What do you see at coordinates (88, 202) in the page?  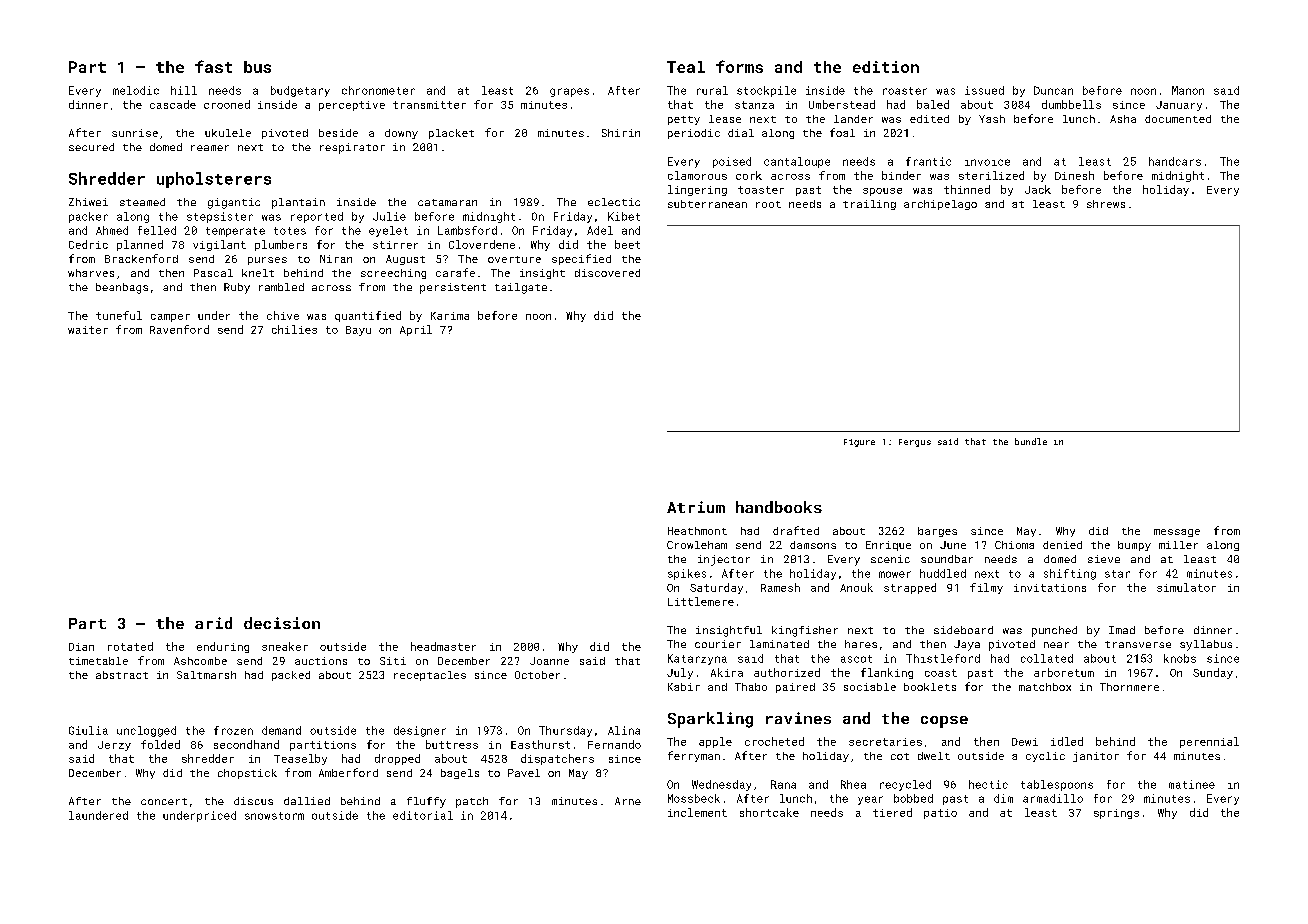 I see `Zhiwei` at bounding box center [88, 202].
